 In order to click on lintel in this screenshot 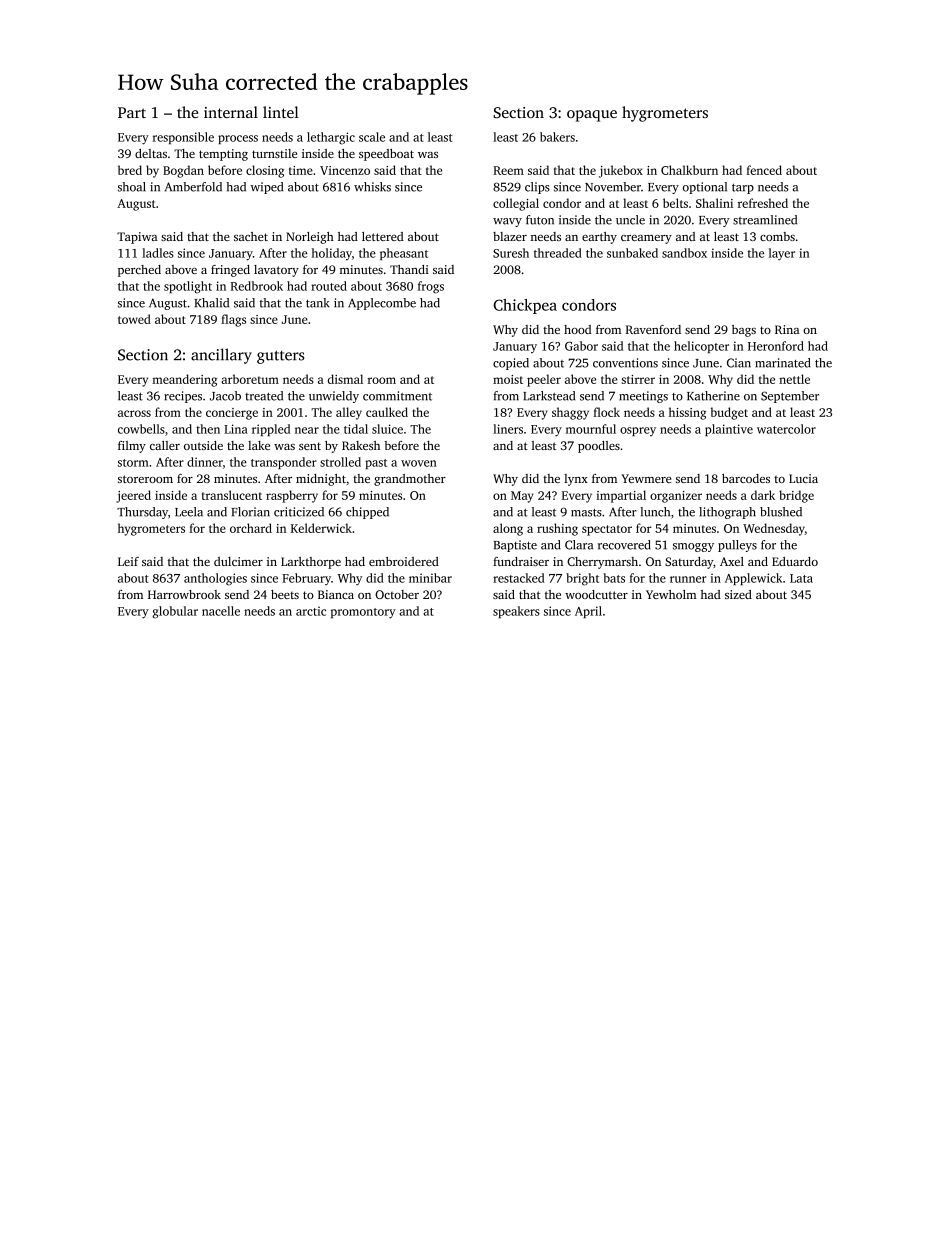, I will do `click(281, 112)`.
